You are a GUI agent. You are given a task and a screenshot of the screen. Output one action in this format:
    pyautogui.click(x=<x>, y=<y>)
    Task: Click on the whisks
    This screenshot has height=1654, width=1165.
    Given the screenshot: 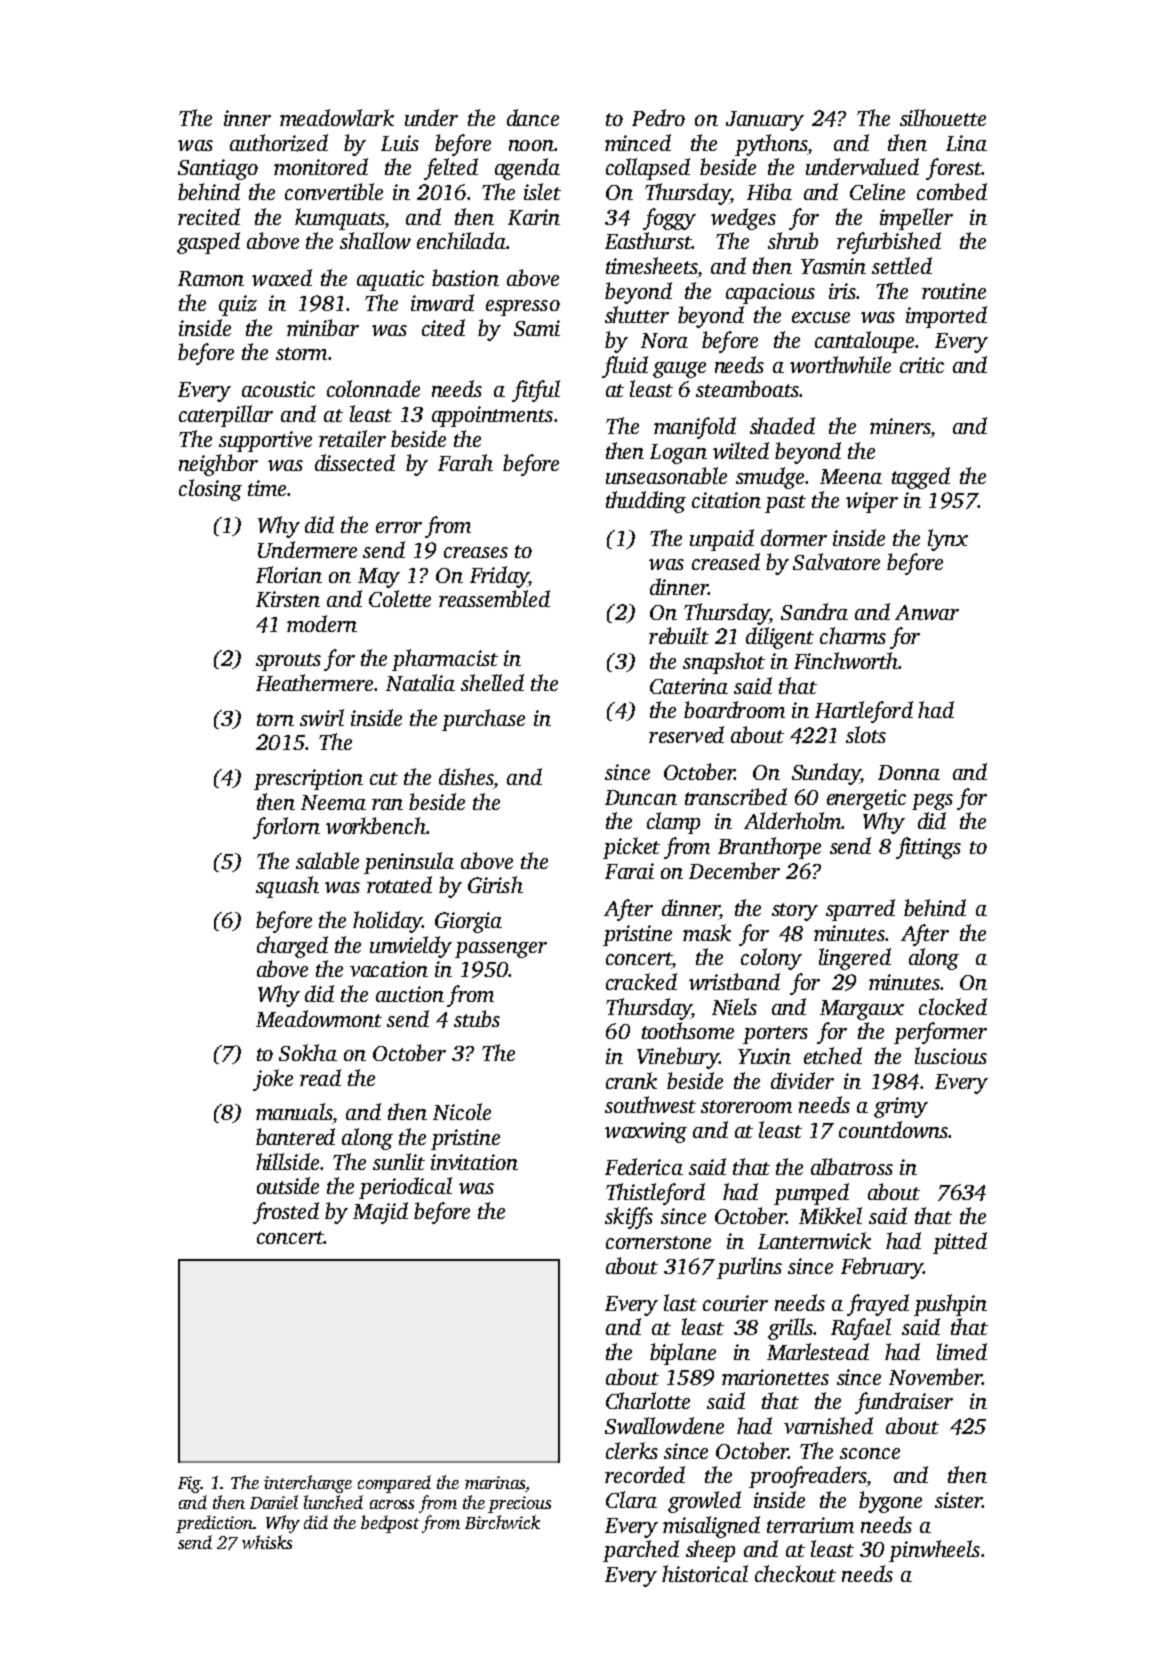 What is the action you would take?
    pyautogui.click(x=267, y=1542)
